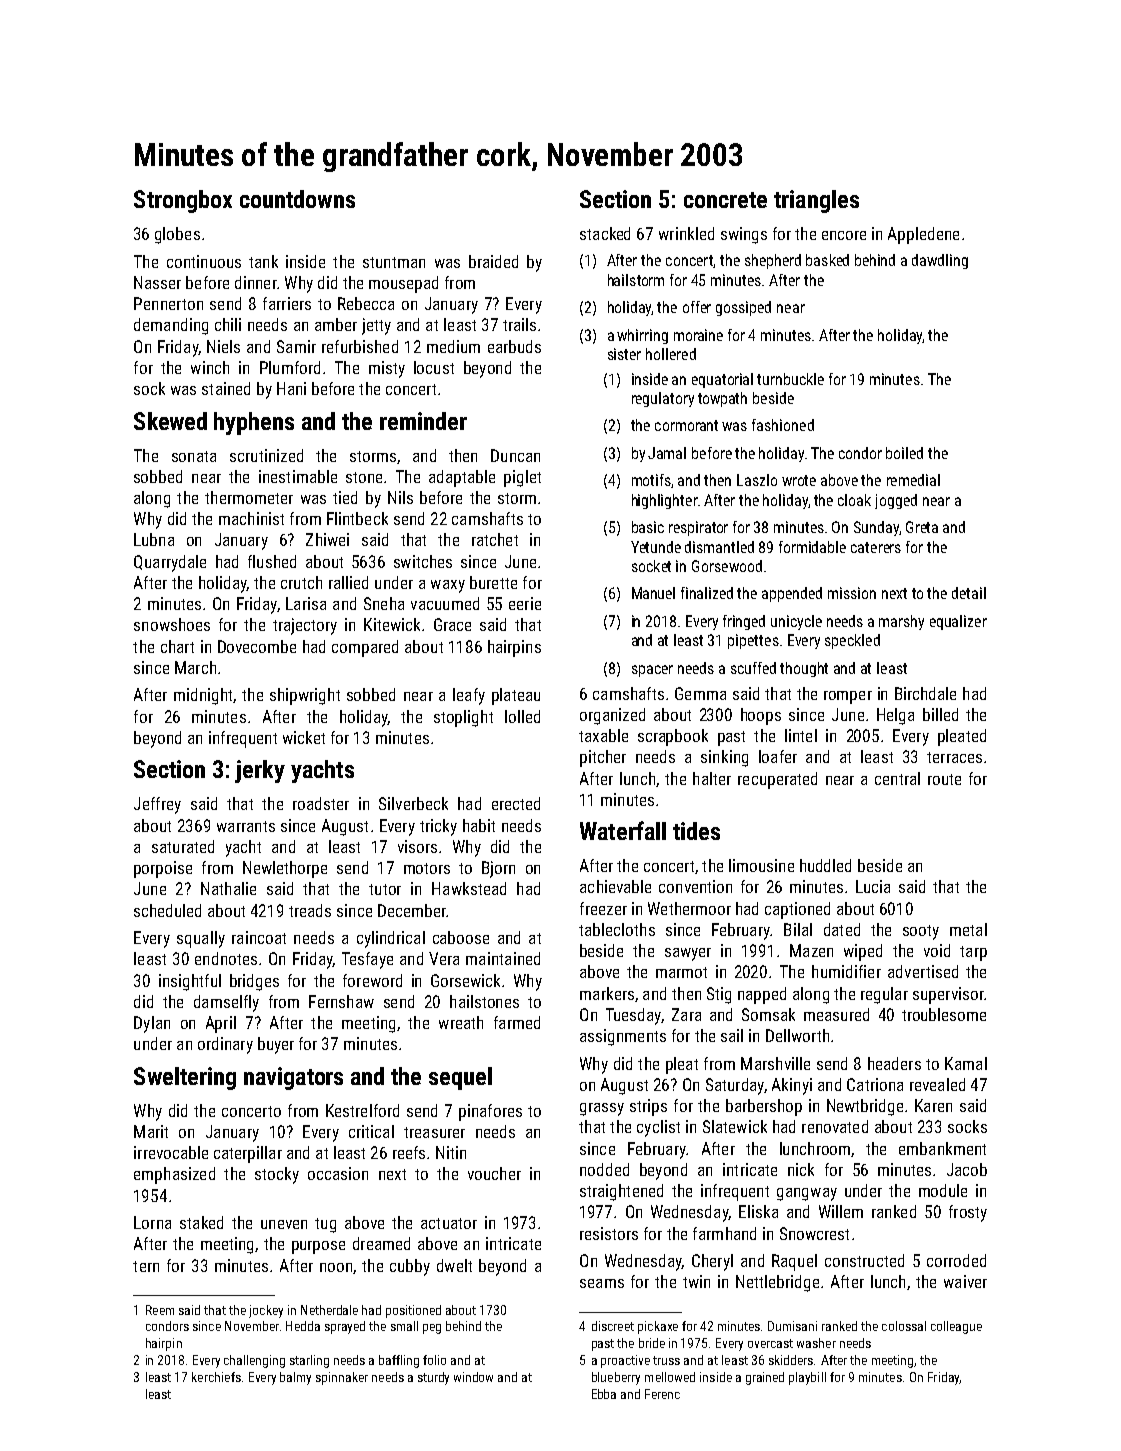 This document has height=1451, width=1121. I want to click on purpose, so click(318, 1247).
